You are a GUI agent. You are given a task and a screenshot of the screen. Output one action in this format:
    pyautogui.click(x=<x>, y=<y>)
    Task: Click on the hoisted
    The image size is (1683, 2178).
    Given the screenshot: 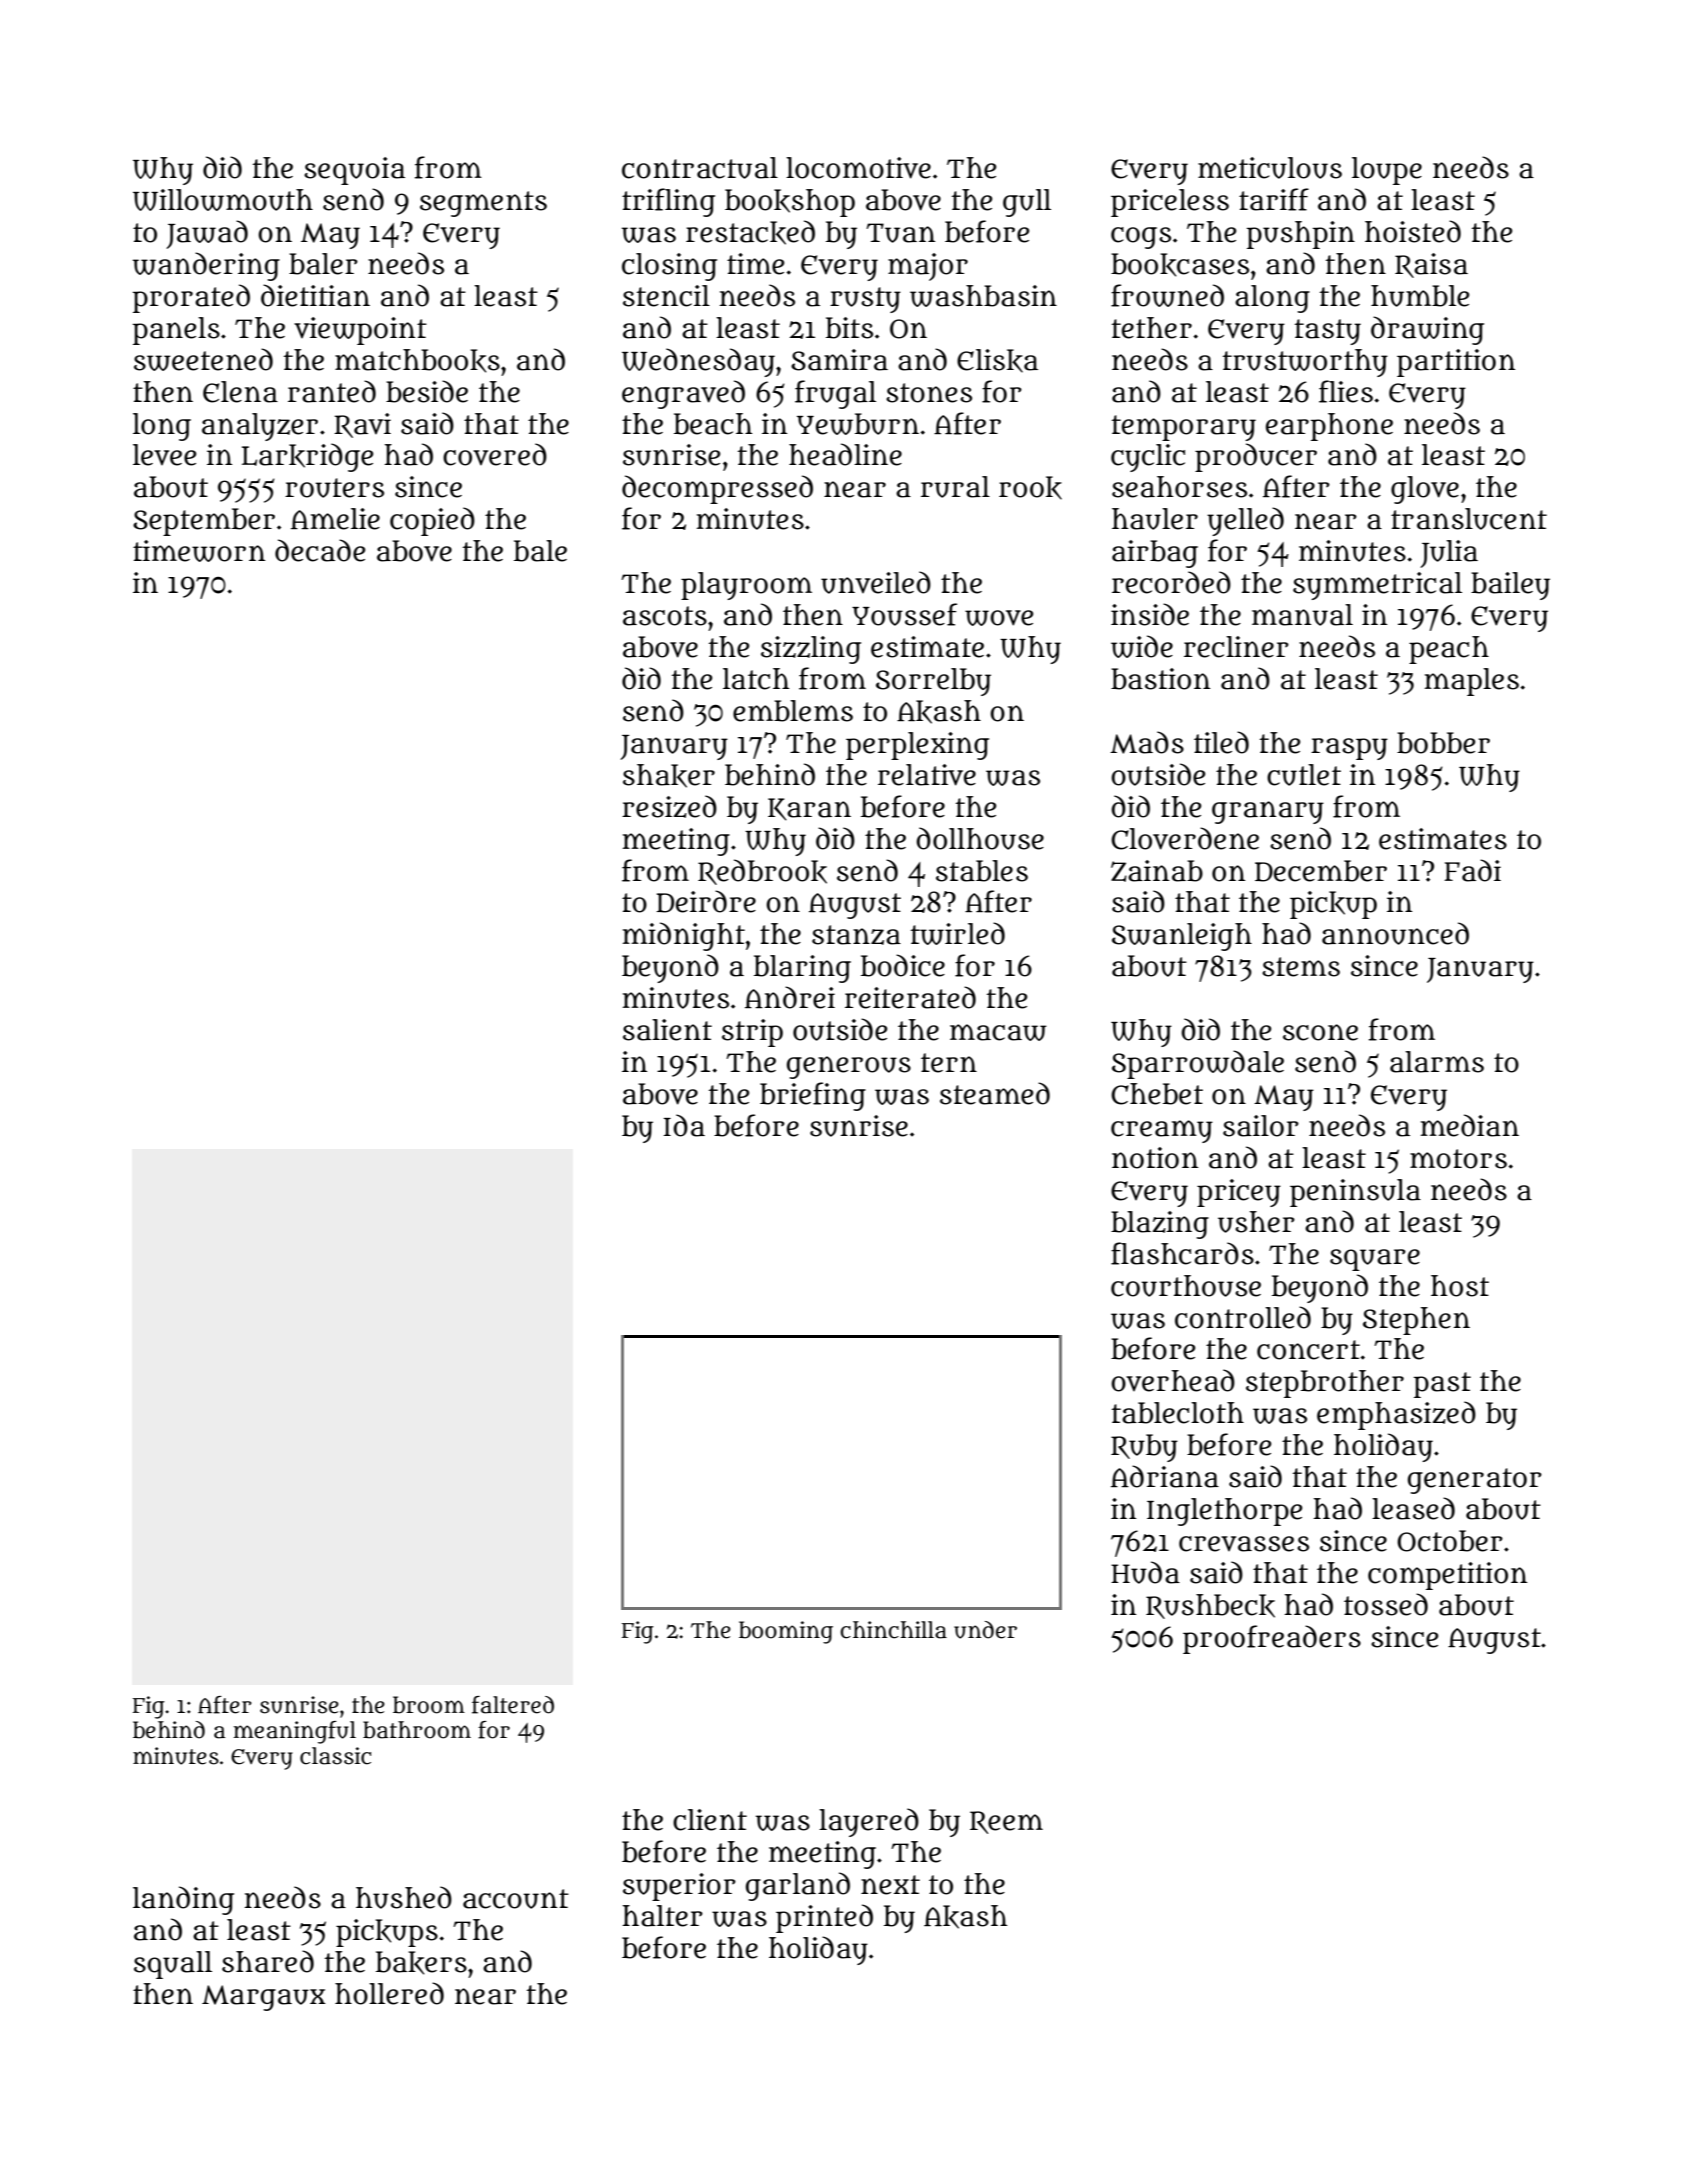 What is the action you would take?
    pyautogui.click(x=1413, y=231)
